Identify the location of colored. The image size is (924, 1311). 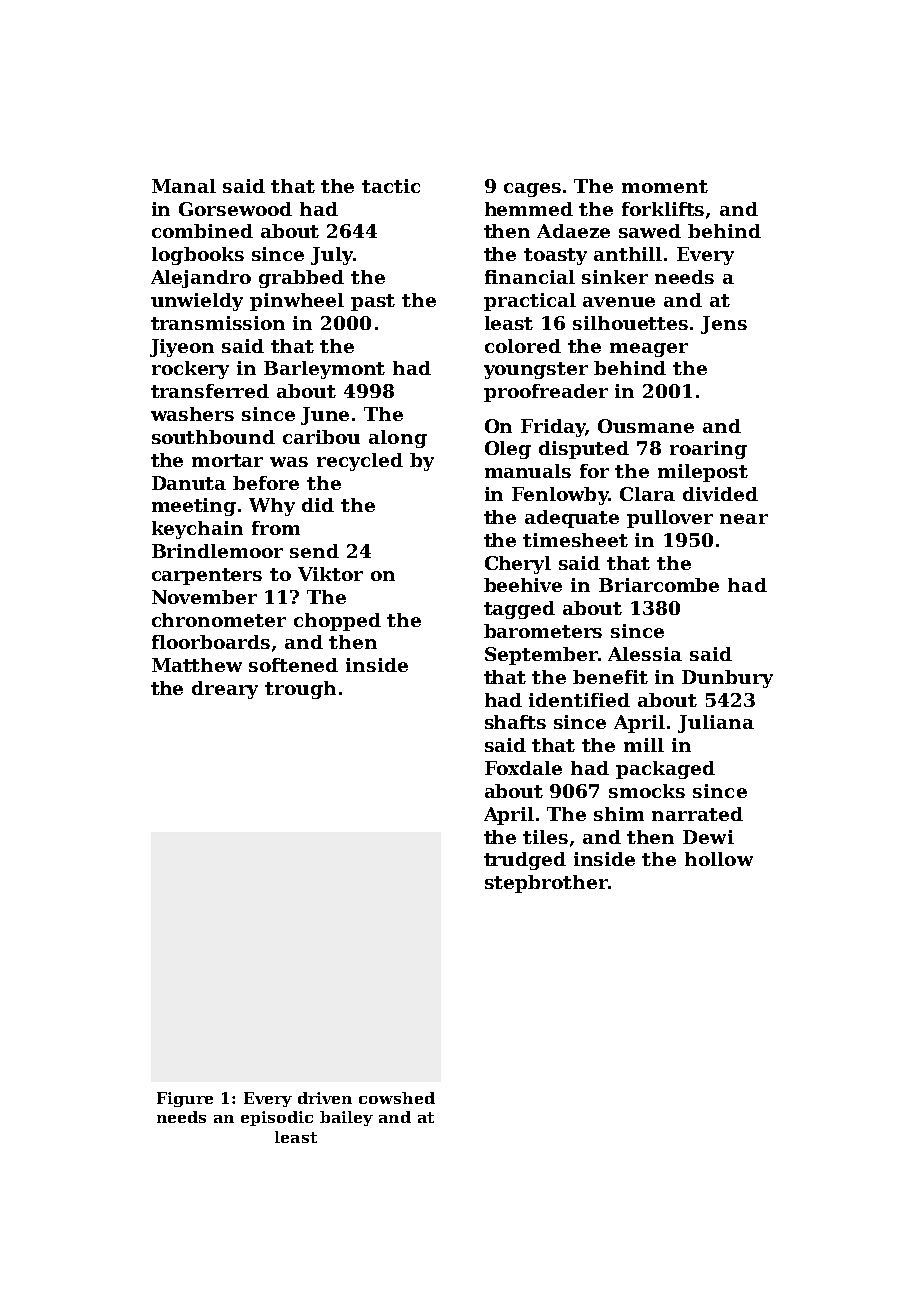
(523, 346).
